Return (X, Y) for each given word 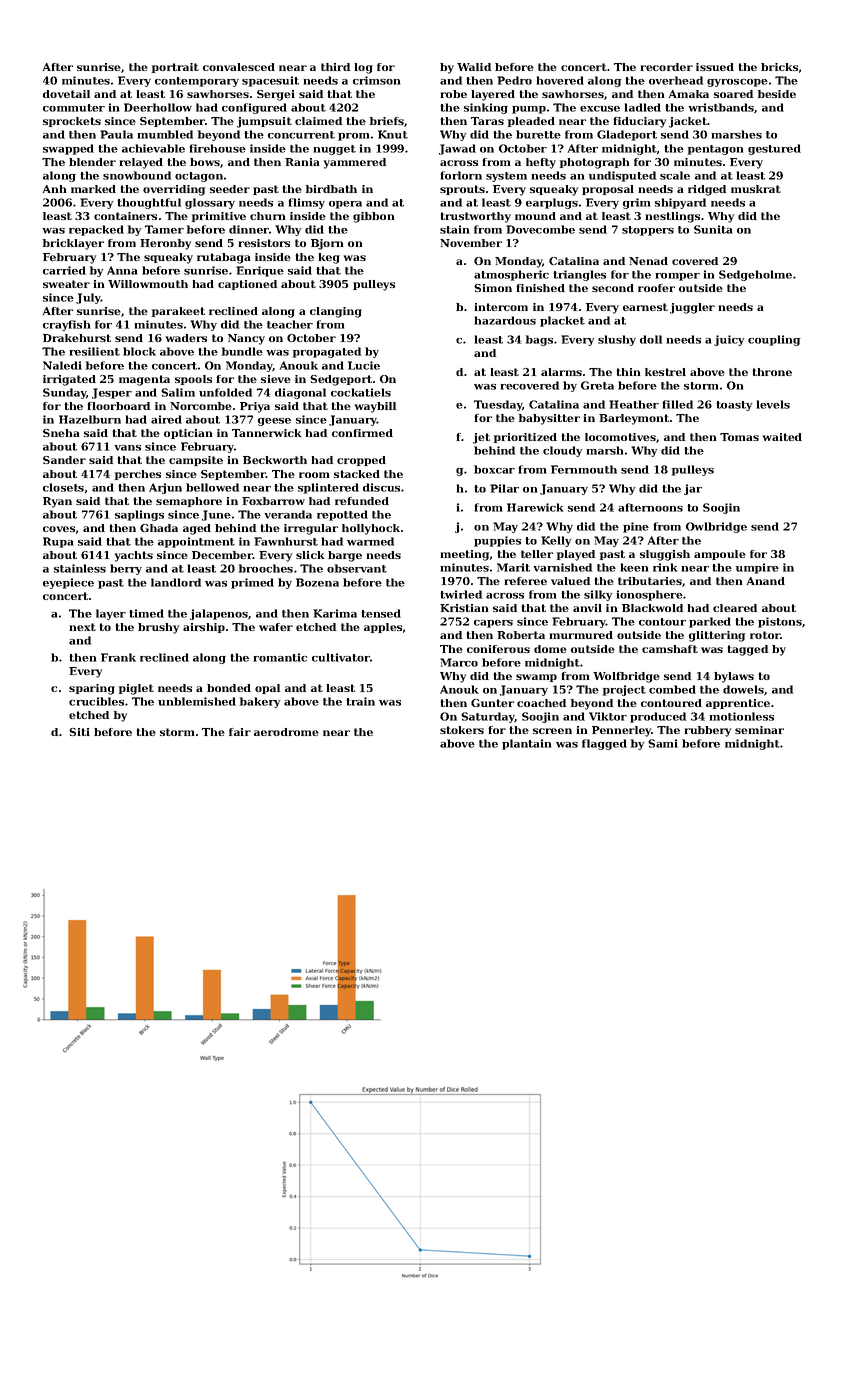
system (506, 177)
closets (63, 487)
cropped (361, 461)
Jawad (457, 149)
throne (772, 372)
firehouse (217, 148)
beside (777, 94)
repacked (96, 230)
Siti (79, 732)
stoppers (648, 231)
